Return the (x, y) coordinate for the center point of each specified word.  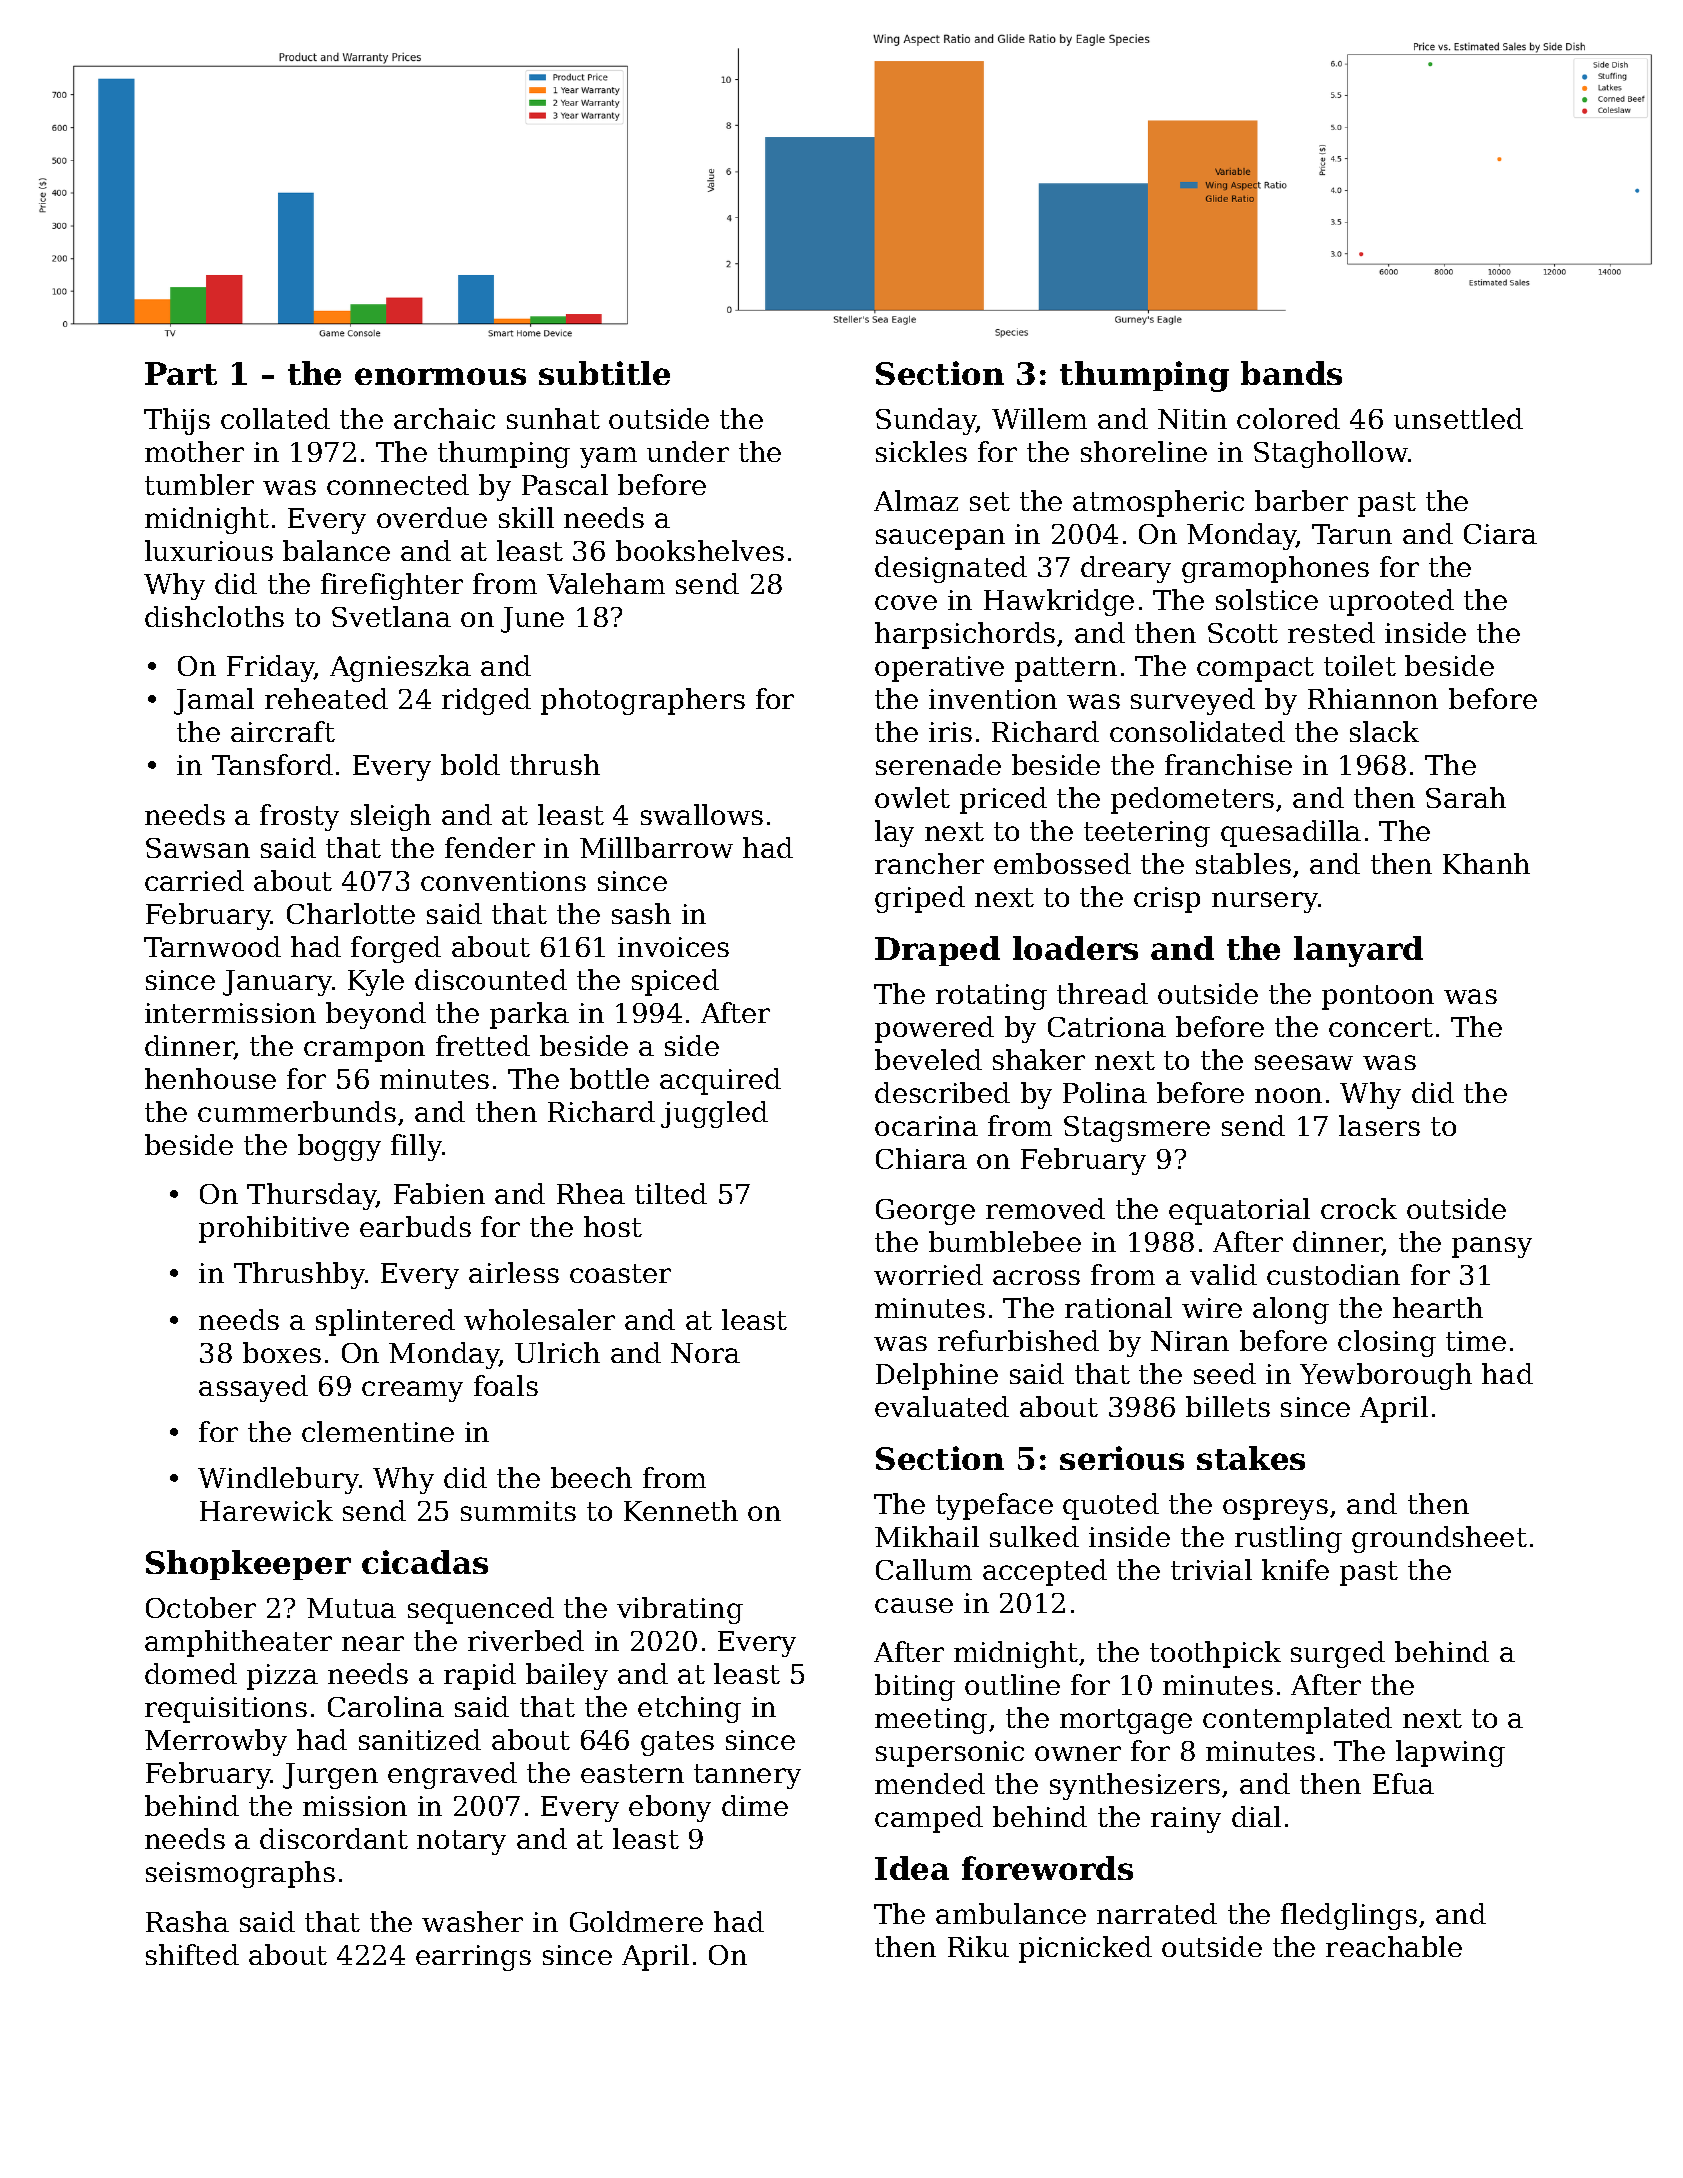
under (688, 451)
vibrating (680, 1610)
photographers (643, 701)
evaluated (942, 1406)
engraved (452, 1775)
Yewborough (1386, 1376)
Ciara (1500, 534)
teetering (1147, 834)
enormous (440, 376)
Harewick (266, 1510)
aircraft (283, 731)
